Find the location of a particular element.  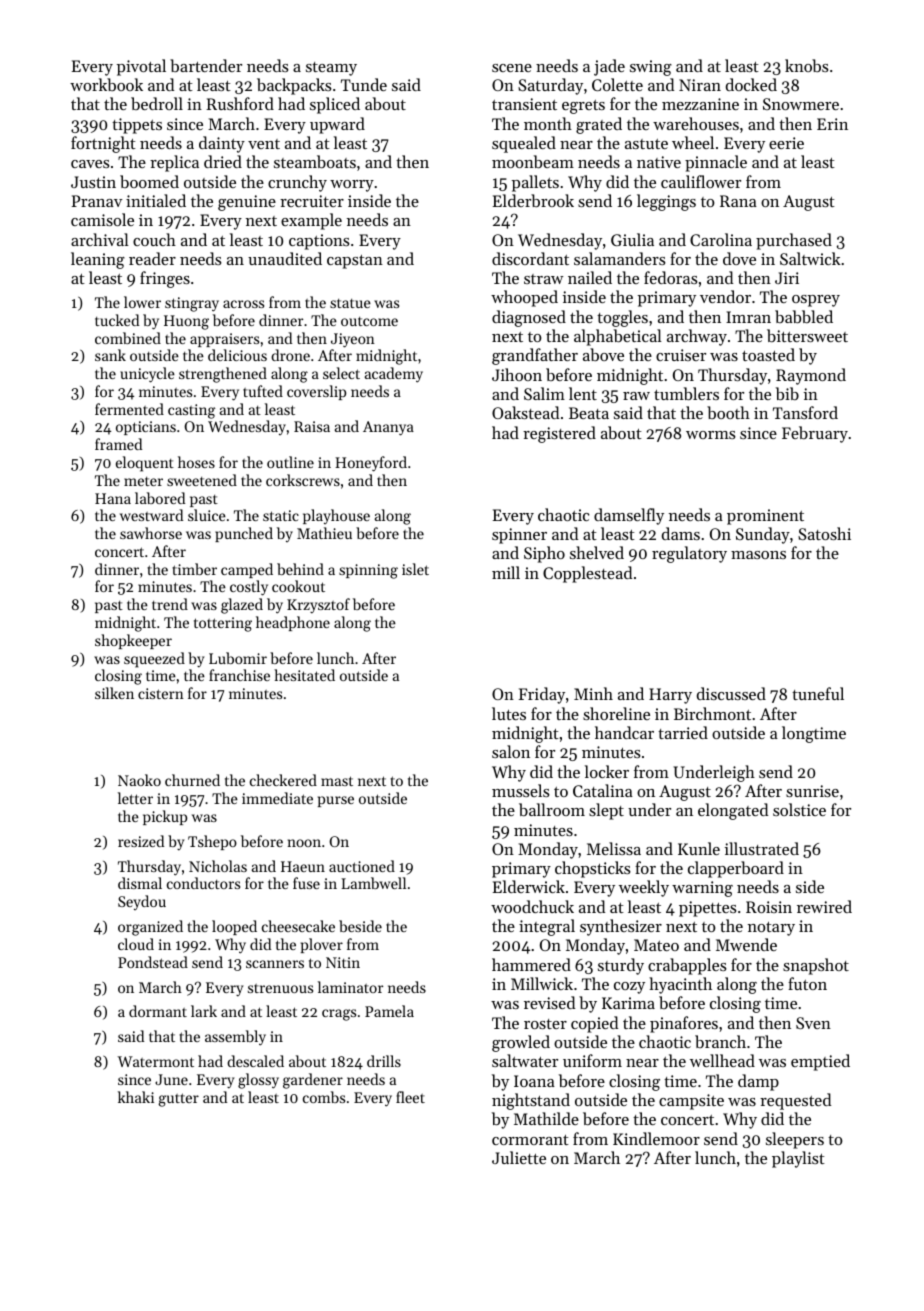

regulatory is located at coordinates (689, 554).
